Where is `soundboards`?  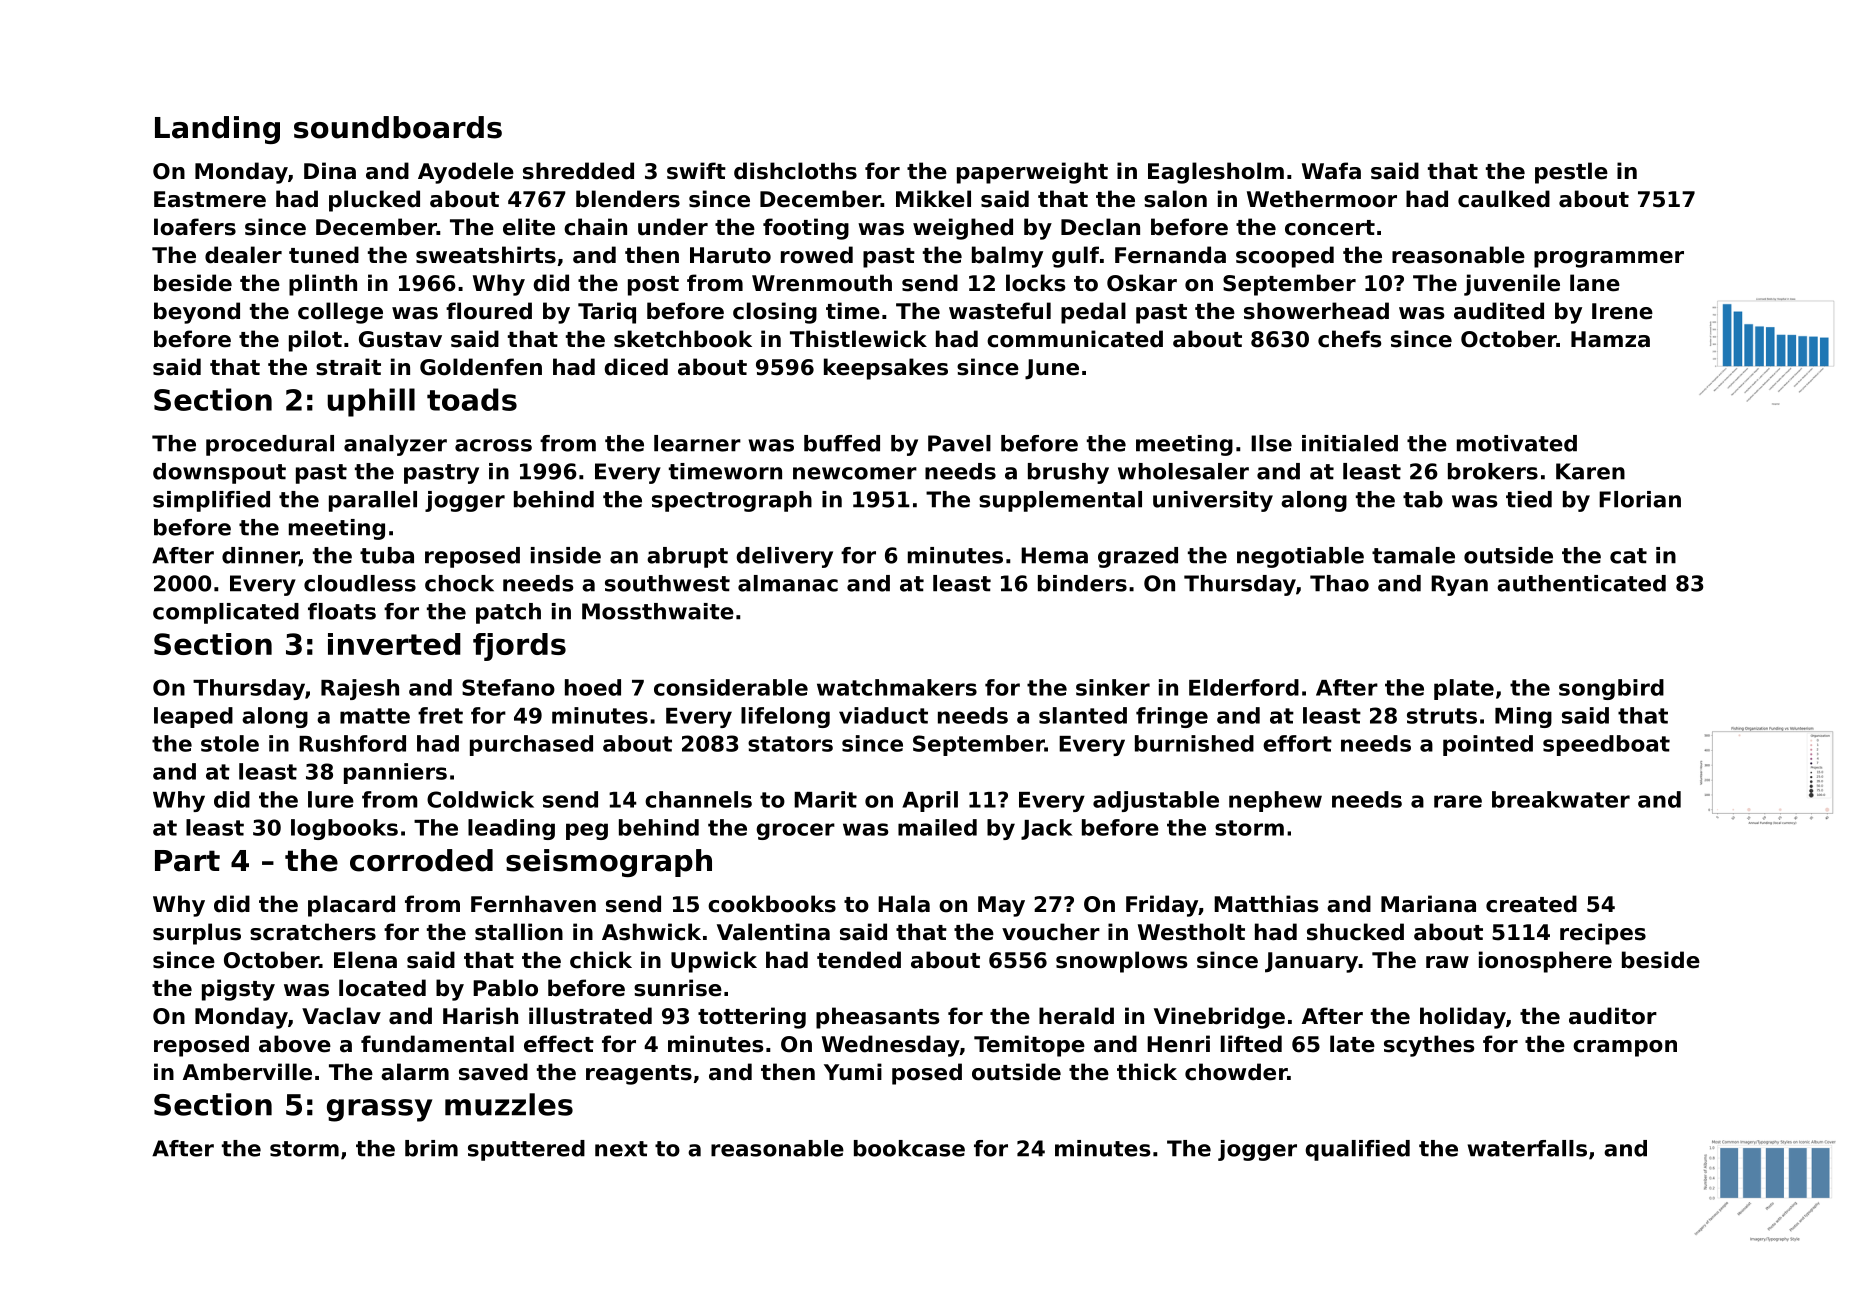 soundboards is located at coordinates (398, 127).
